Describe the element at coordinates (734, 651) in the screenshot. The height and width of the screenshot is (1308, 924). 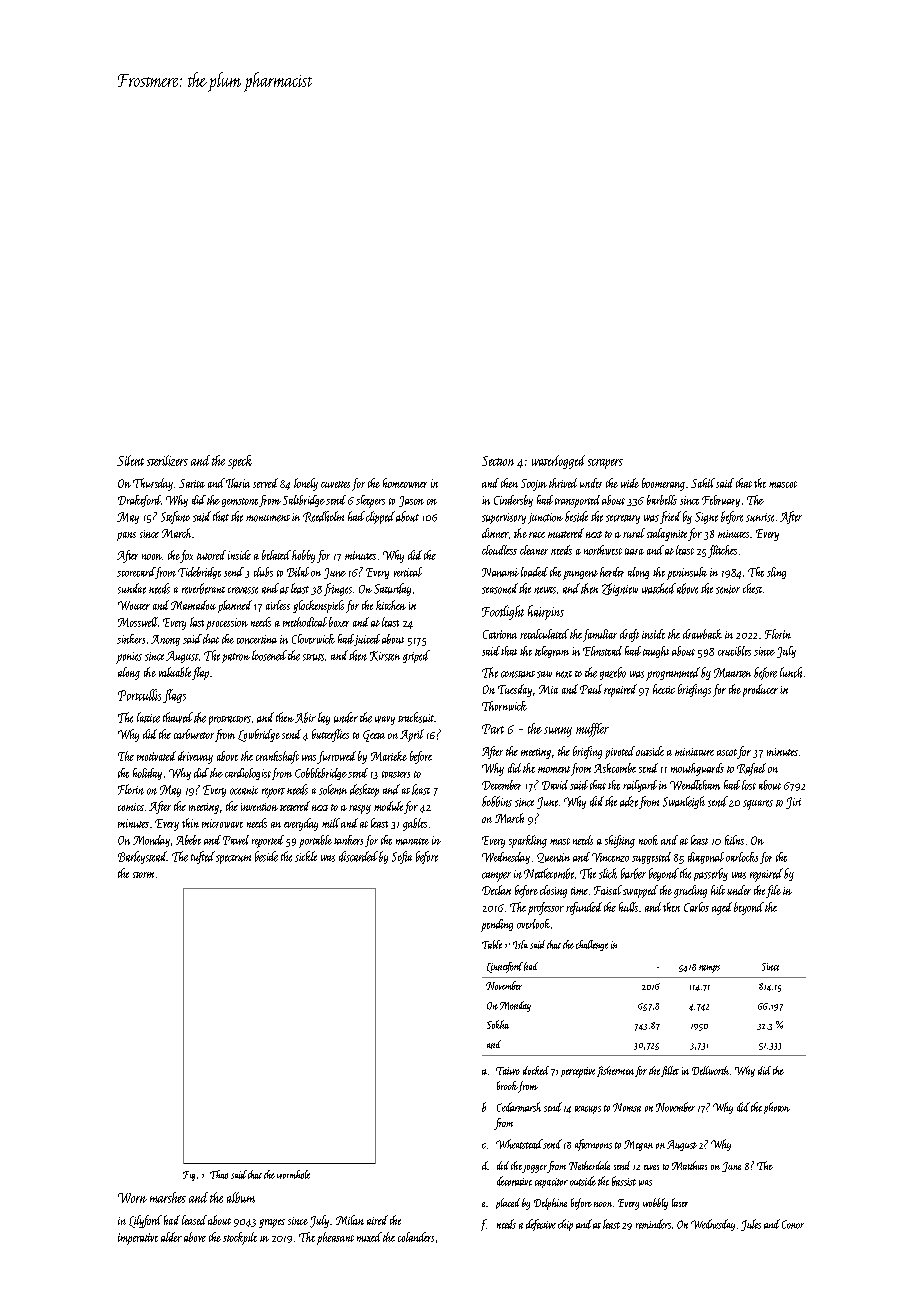
I see `crucibles` at that location.
